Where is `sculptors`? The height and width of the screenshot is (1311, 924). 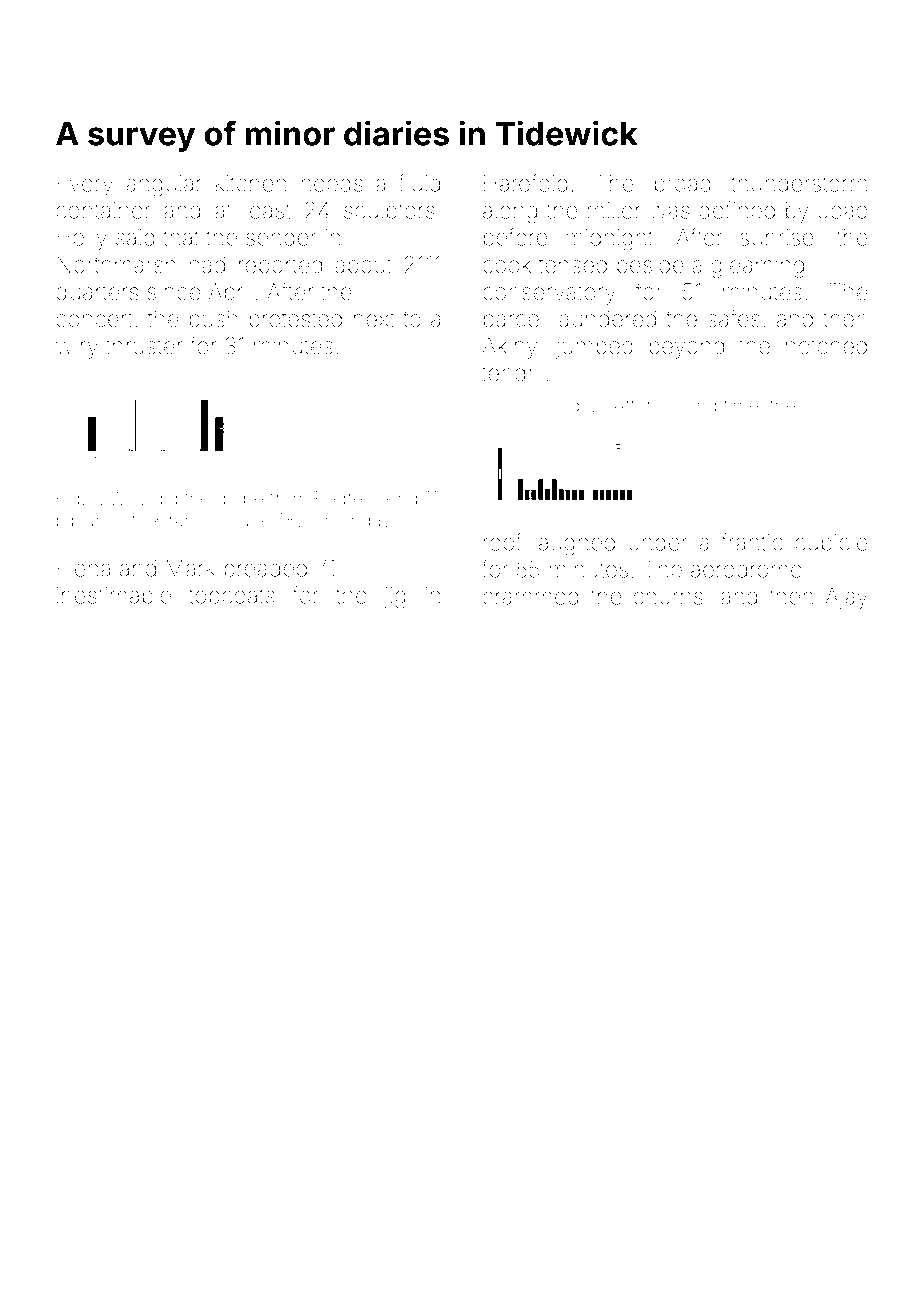
sculptors is located at coordinates (389, 212).
